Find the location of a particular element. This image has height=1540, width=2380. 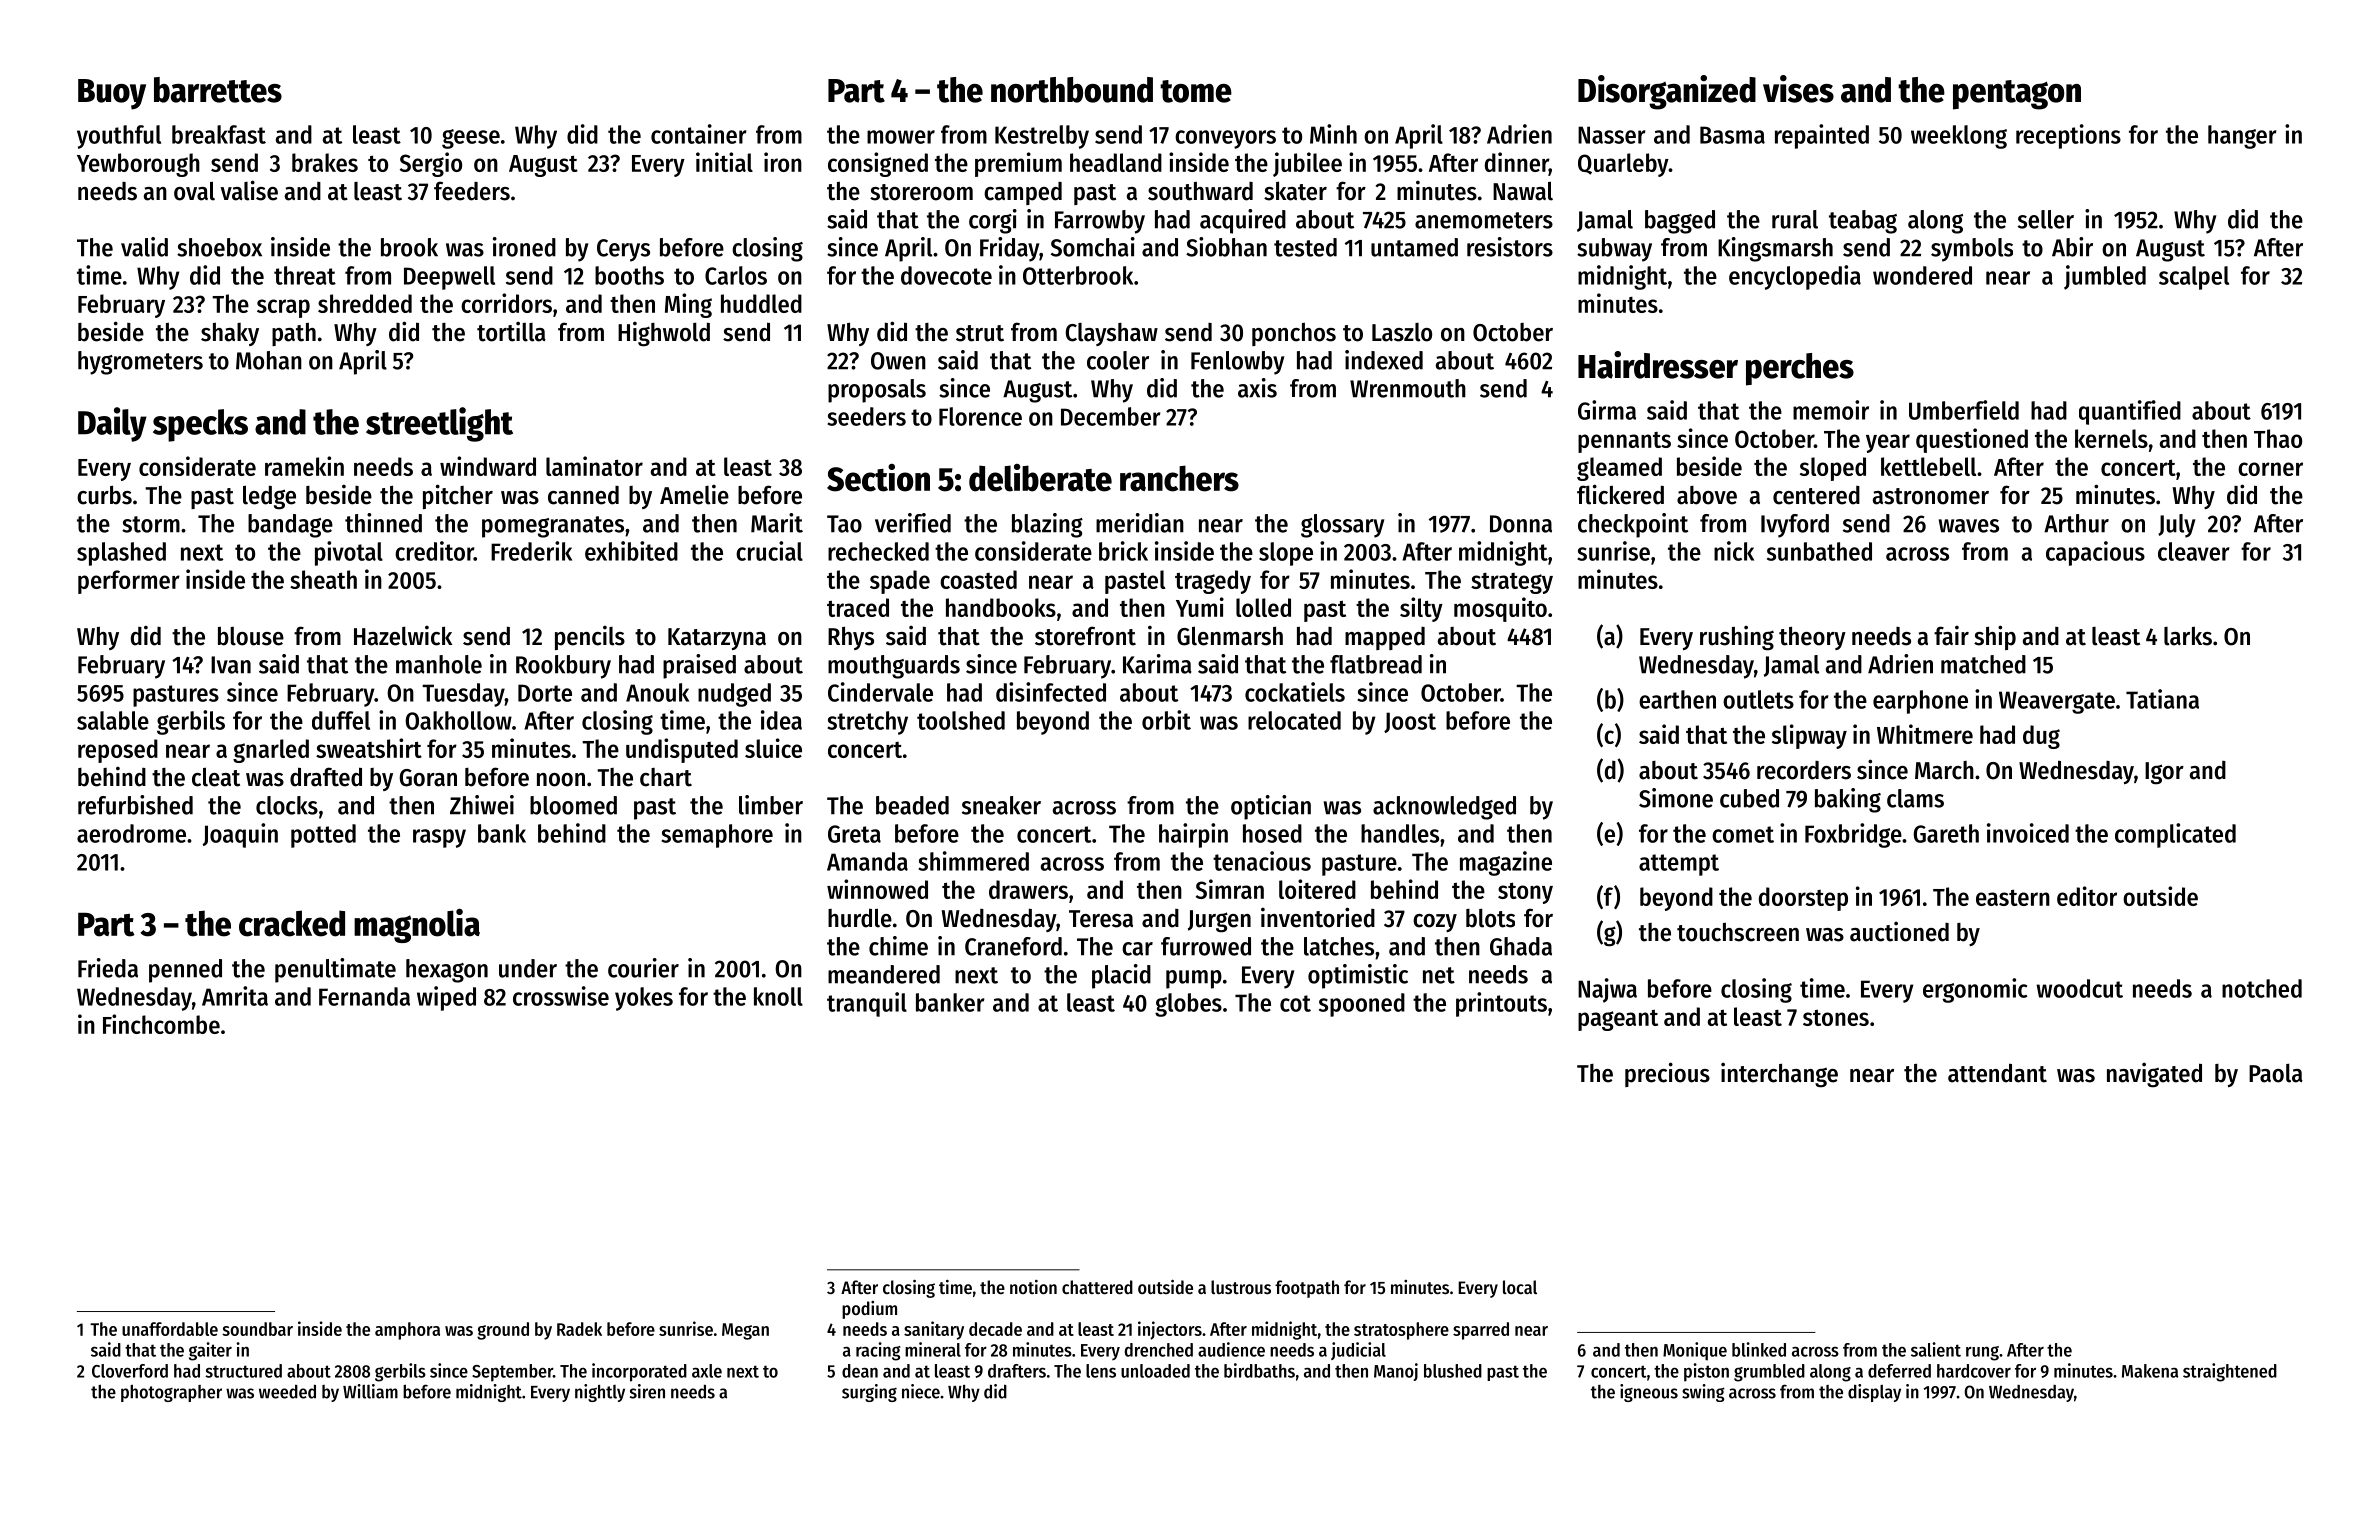

optimistic is located at coordinates (1358, 976).
